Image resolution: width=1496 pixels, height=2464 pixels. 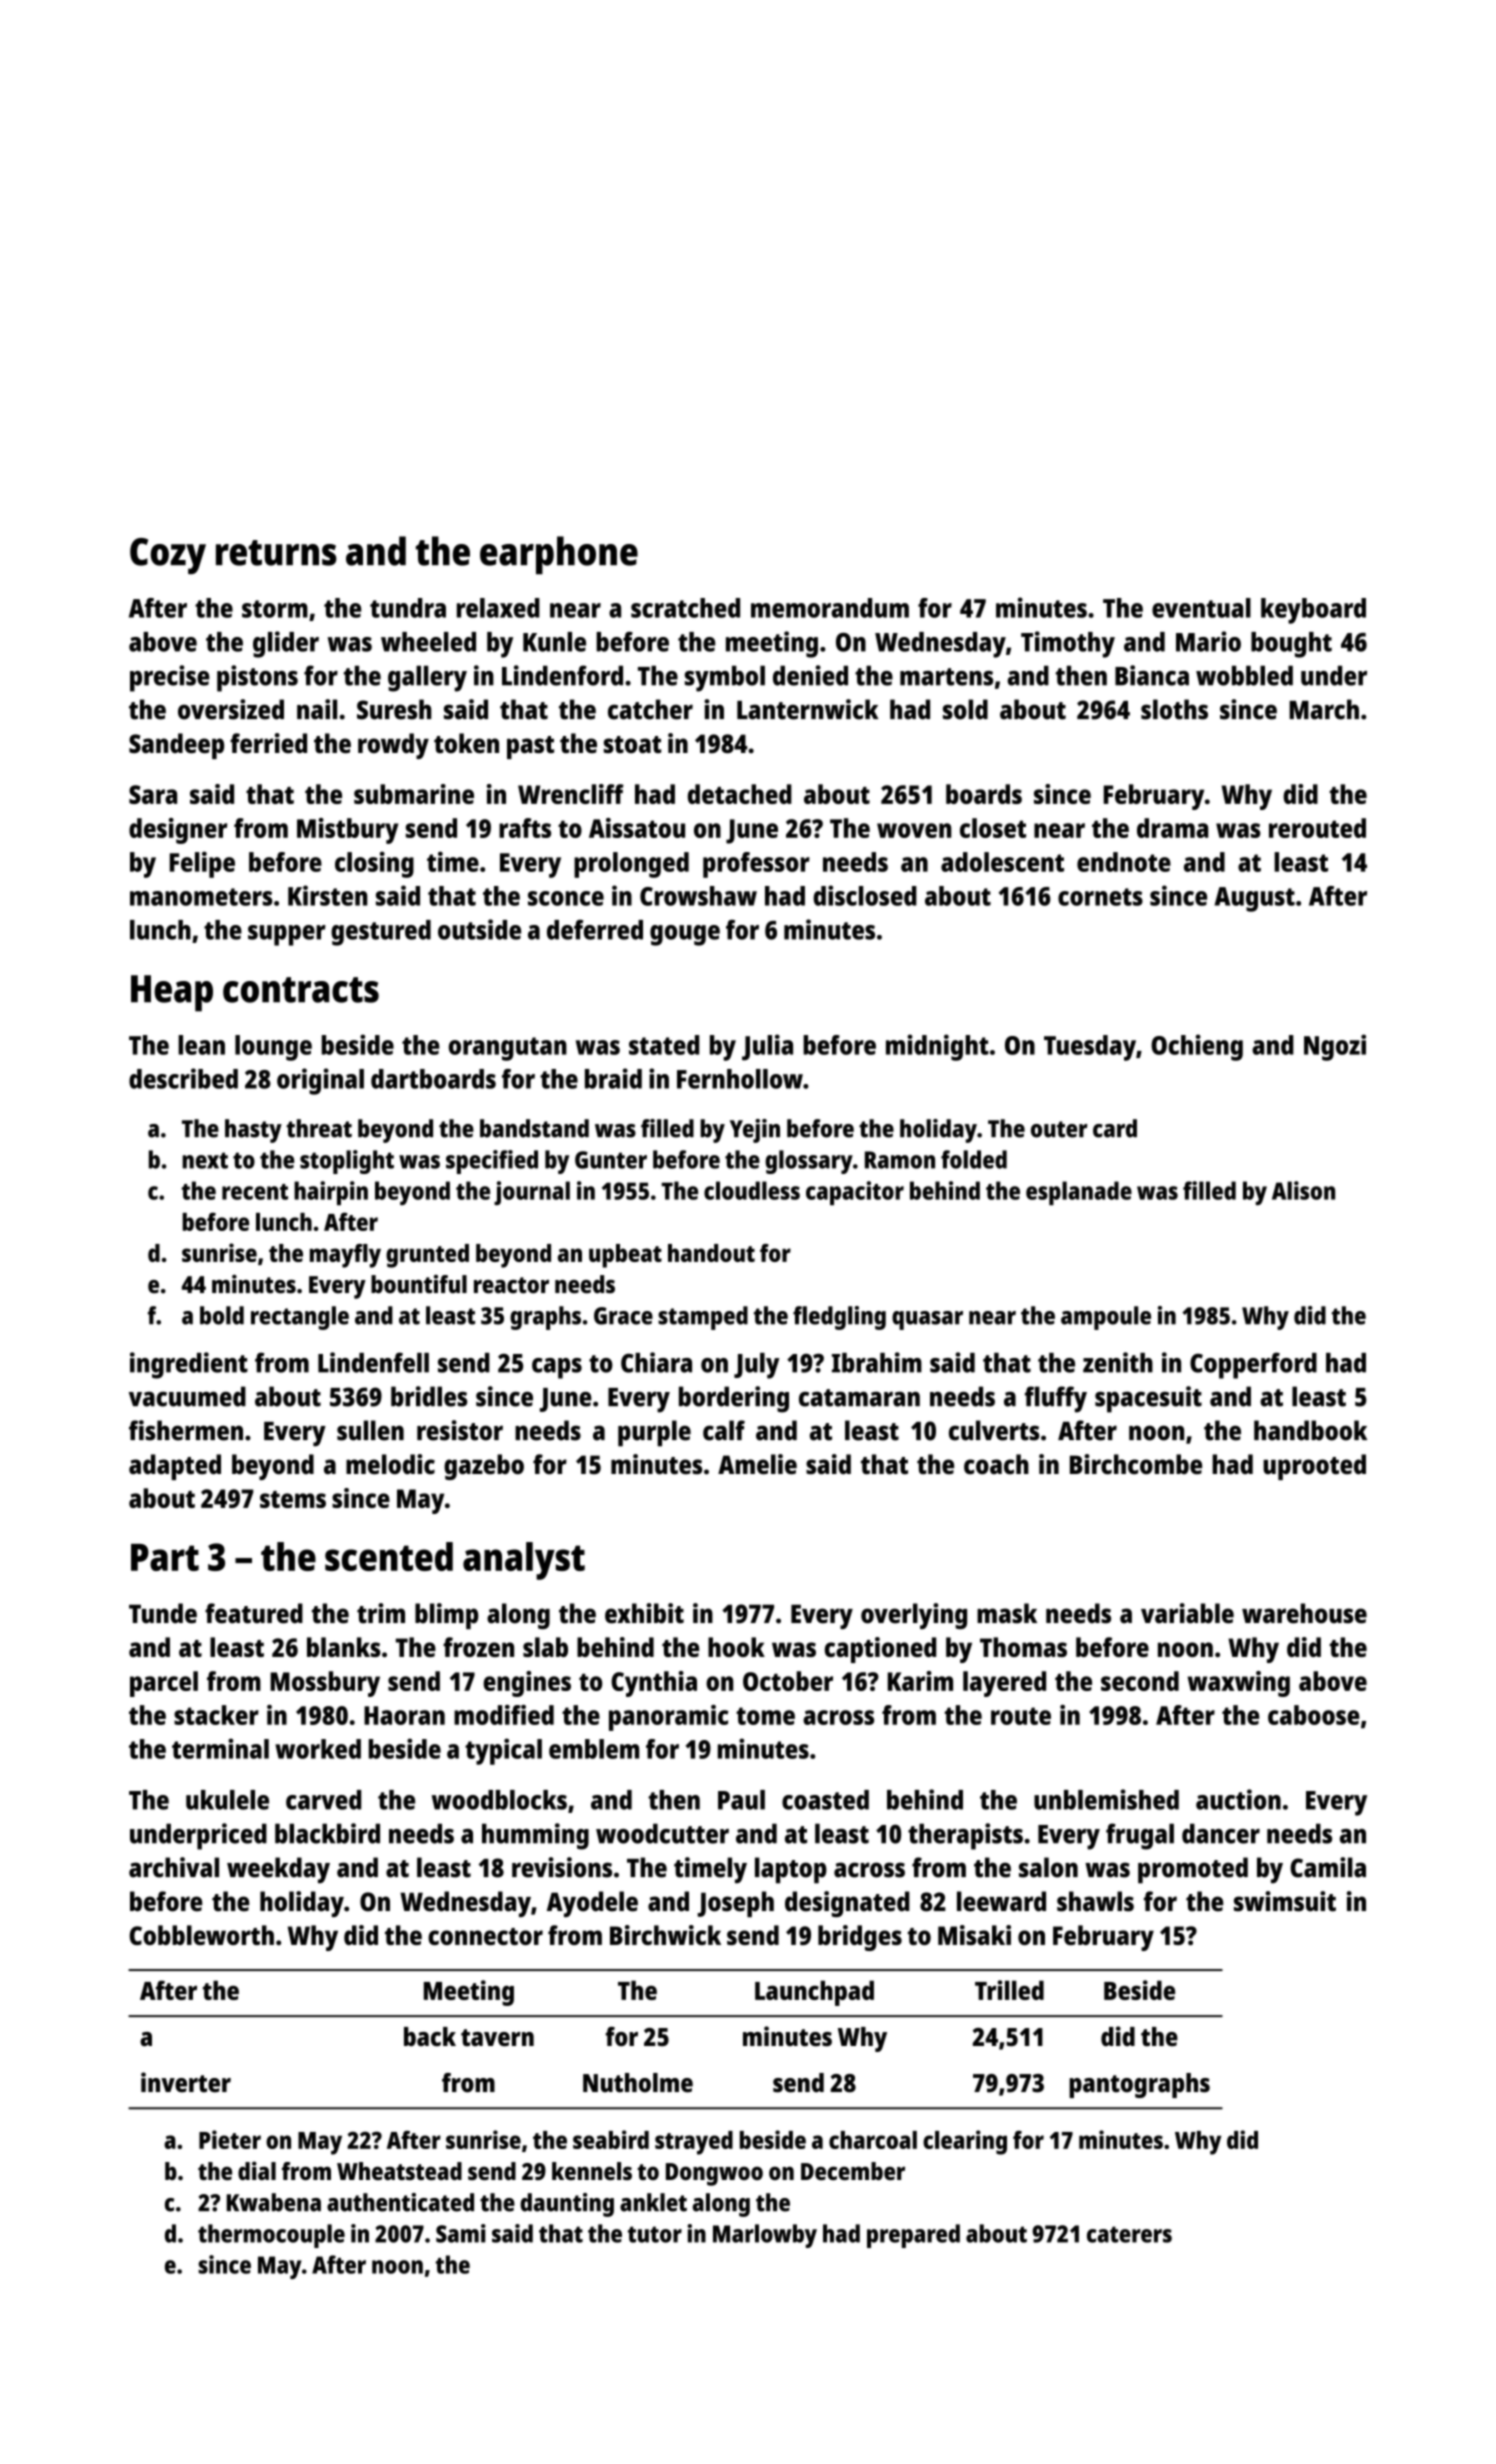 I want to click on inverter, so click(x=186, y=2082).
